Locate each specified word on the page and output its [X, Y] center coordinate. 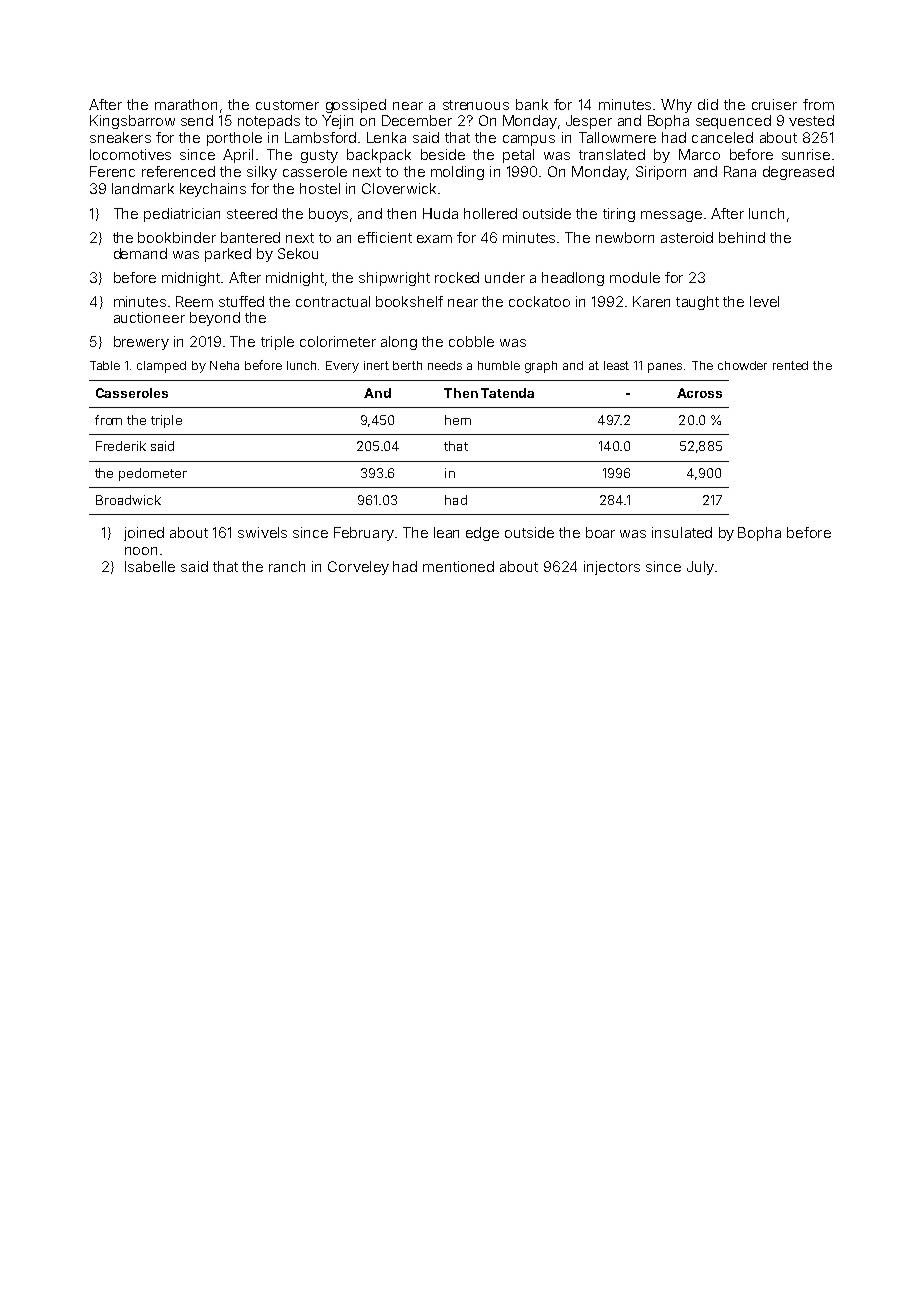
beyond [215, 319]
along [399, 343]
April [238, 156]
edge [482, 534]
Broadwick [128, 500]
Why [676, 106]
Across [699, 393]
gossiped [356, 106]
